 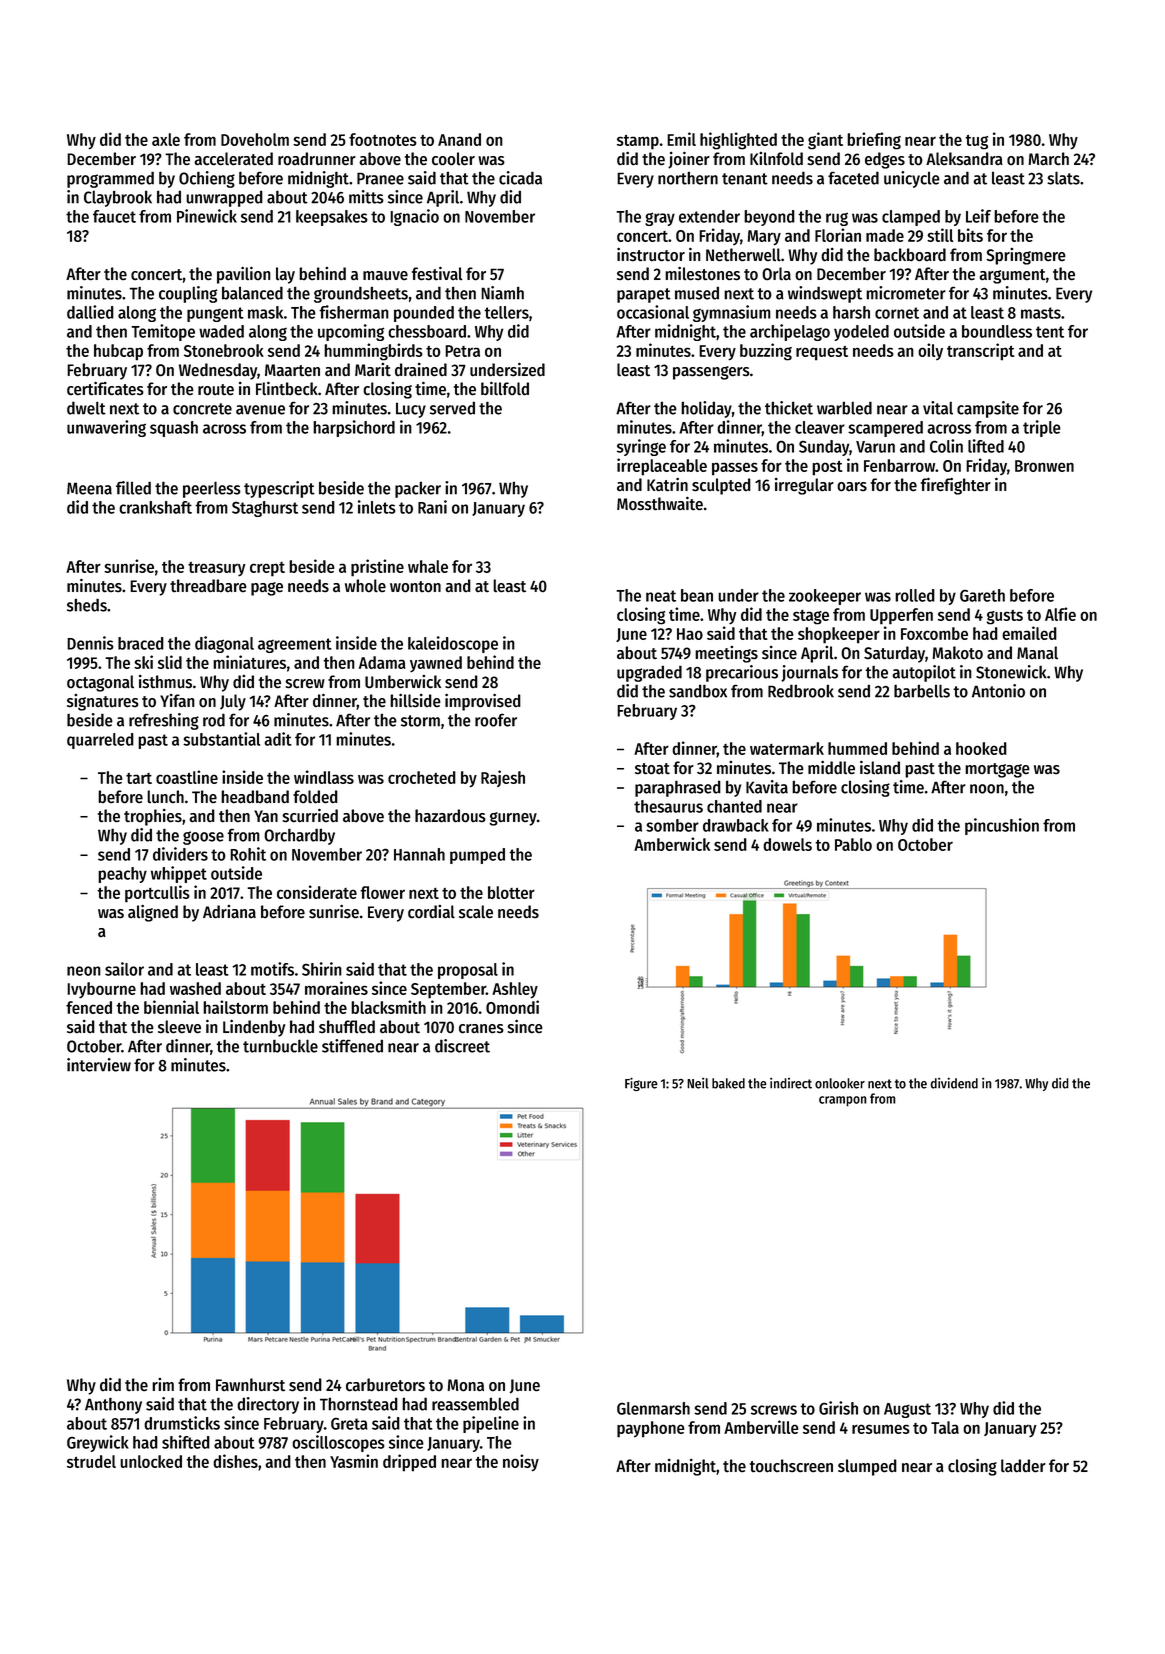 What do you see at coordinates (373, 370) in the document?
I see `Marit` at bounding box center [373, 370].
